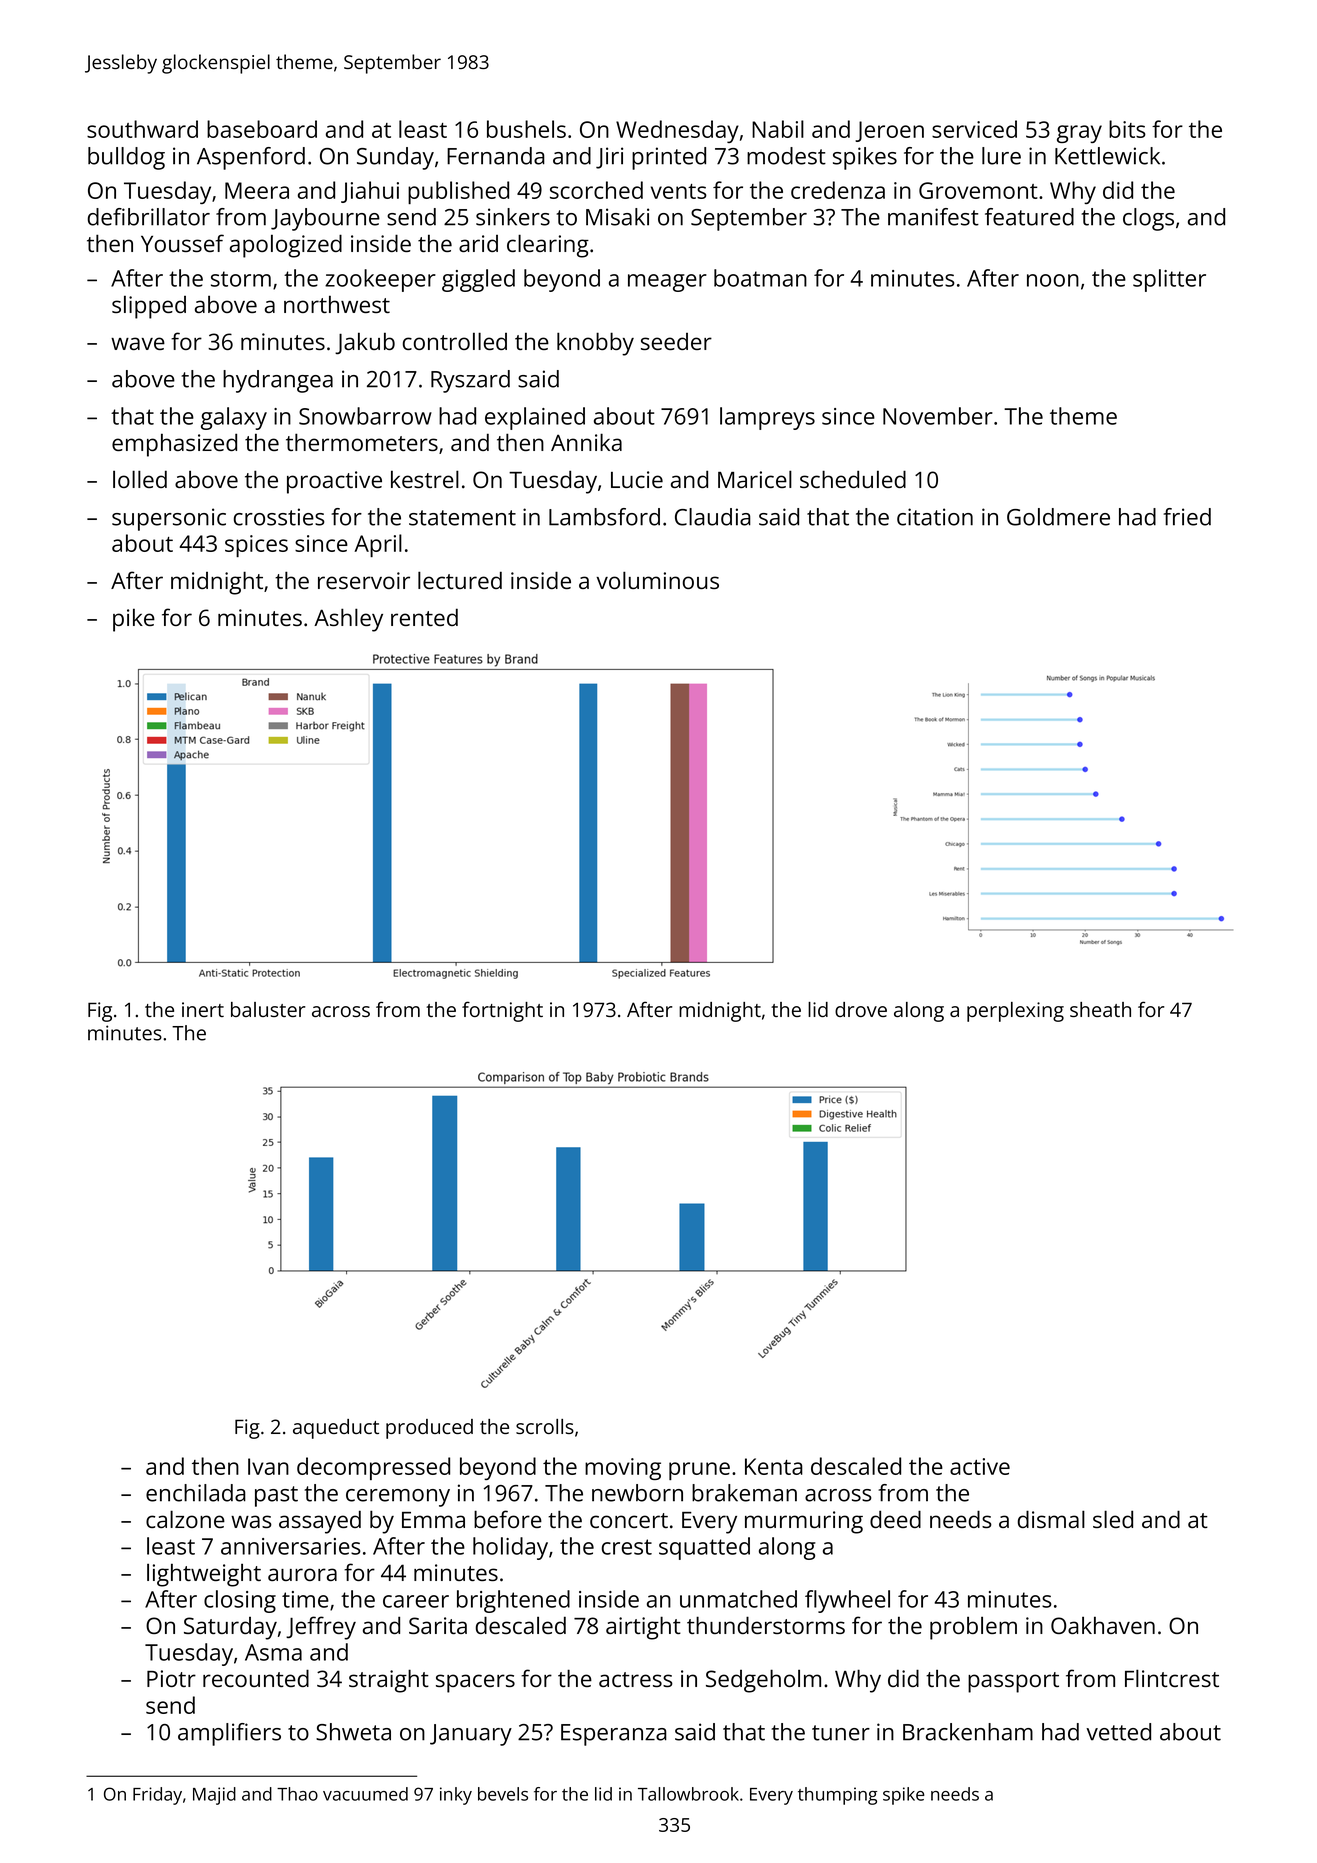 This screenshot has height=1863, width=1317. I want to click on Nabil, so click(778, 129).
